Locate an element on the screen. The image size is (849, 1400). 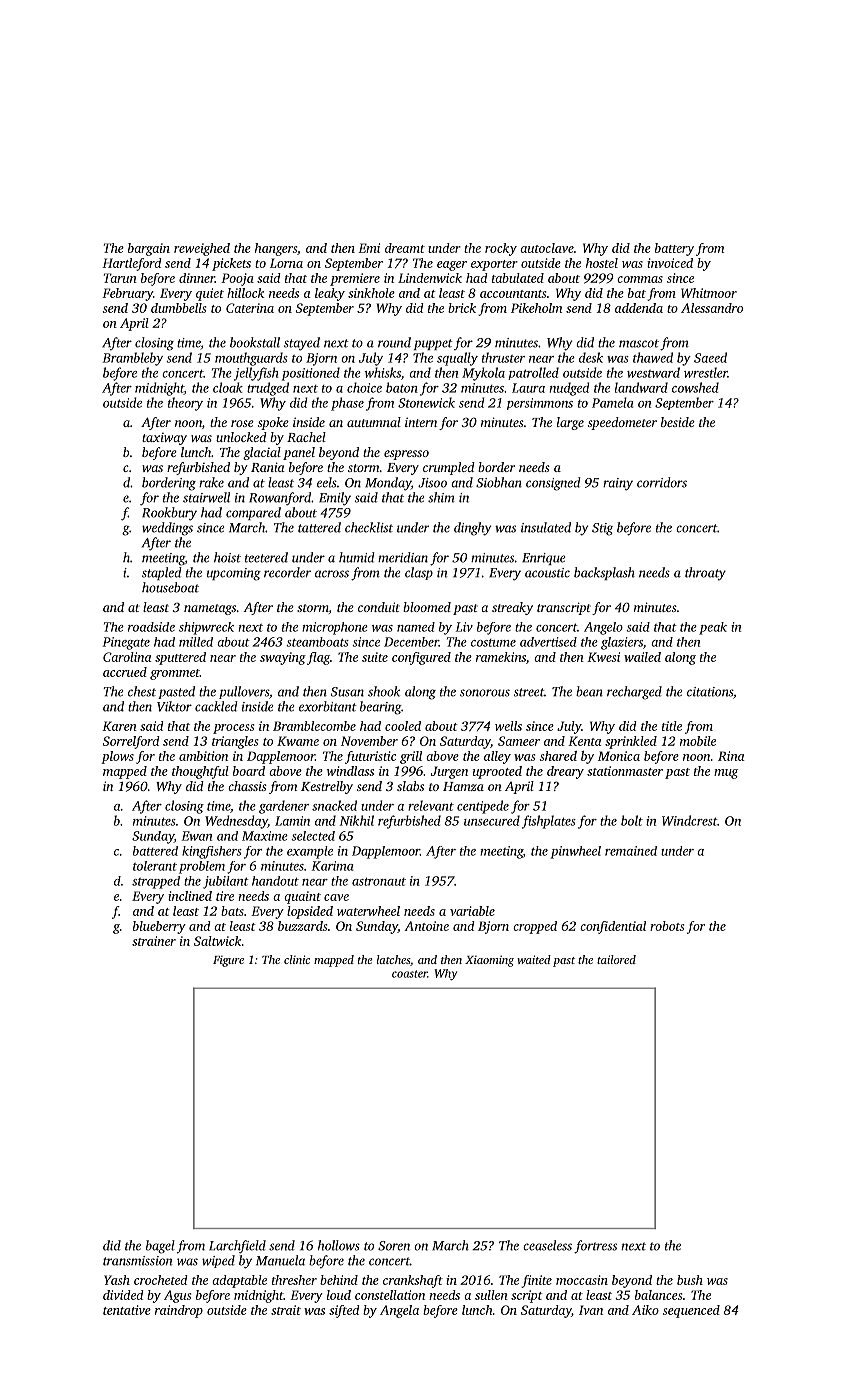
waited is located at coordinates (534, 959).
